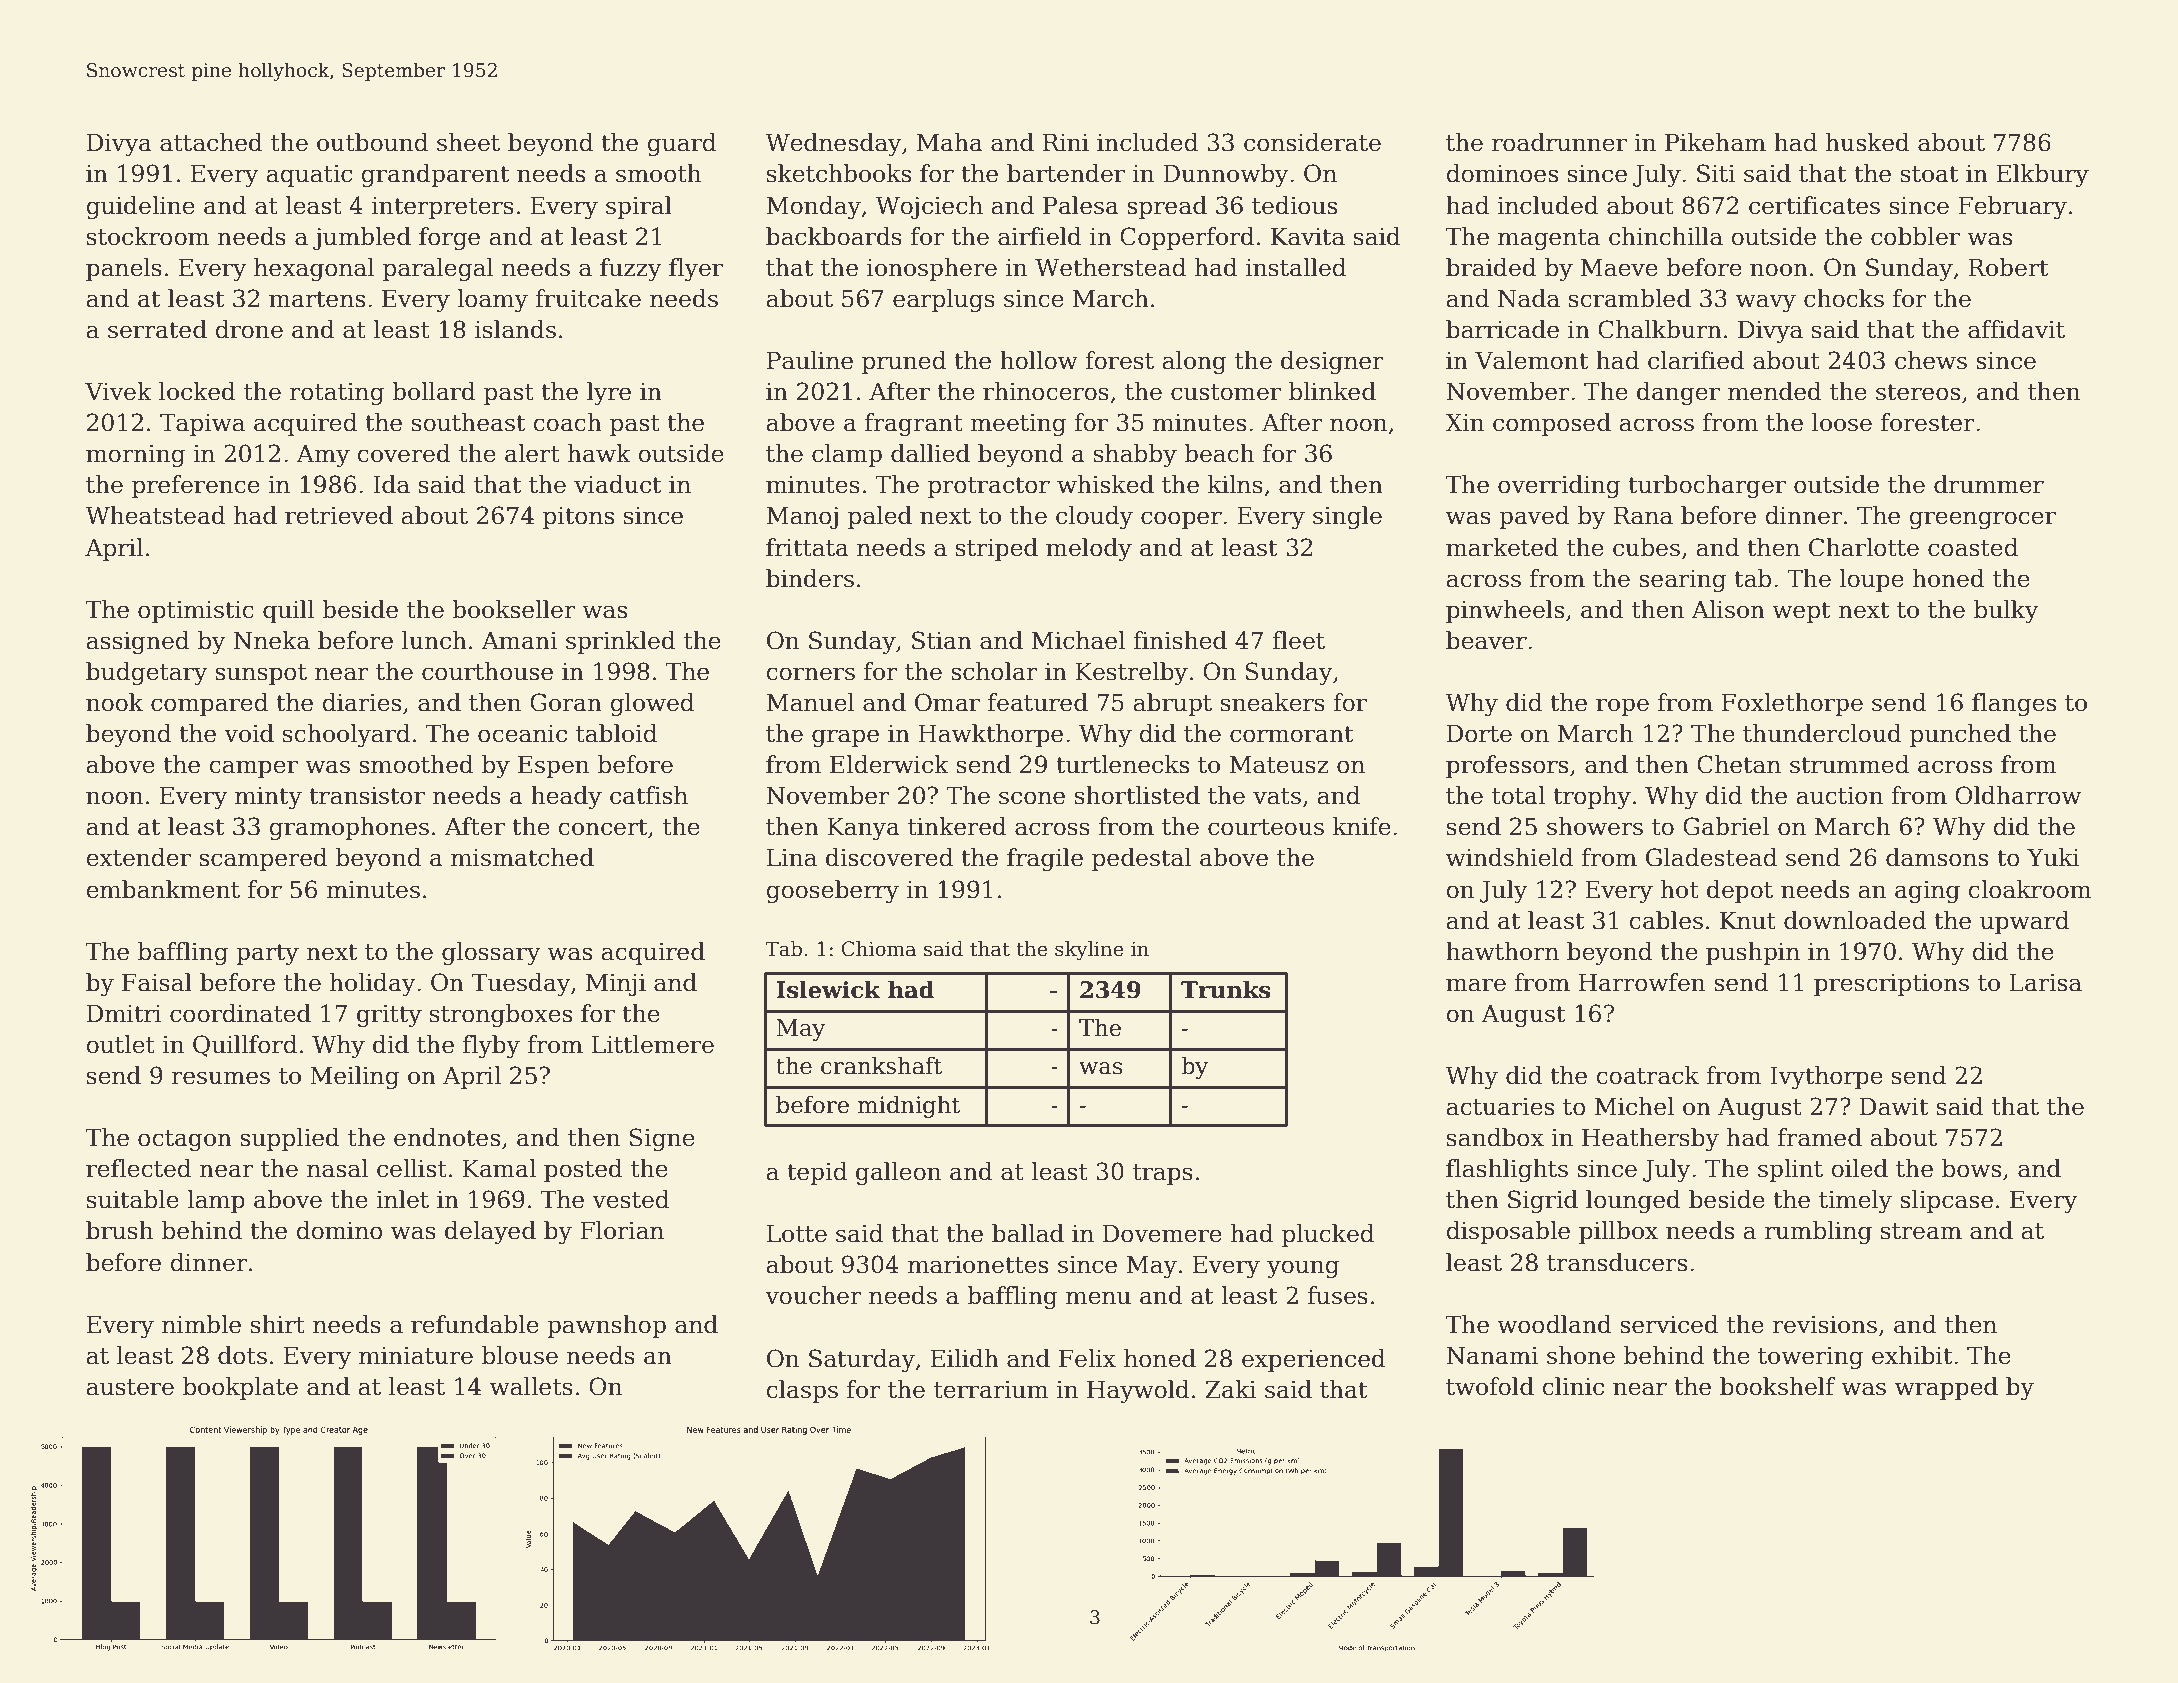  Describe the element at coordinates (839, 173) in the screenshot. I see `sketchbooks` at that location.
